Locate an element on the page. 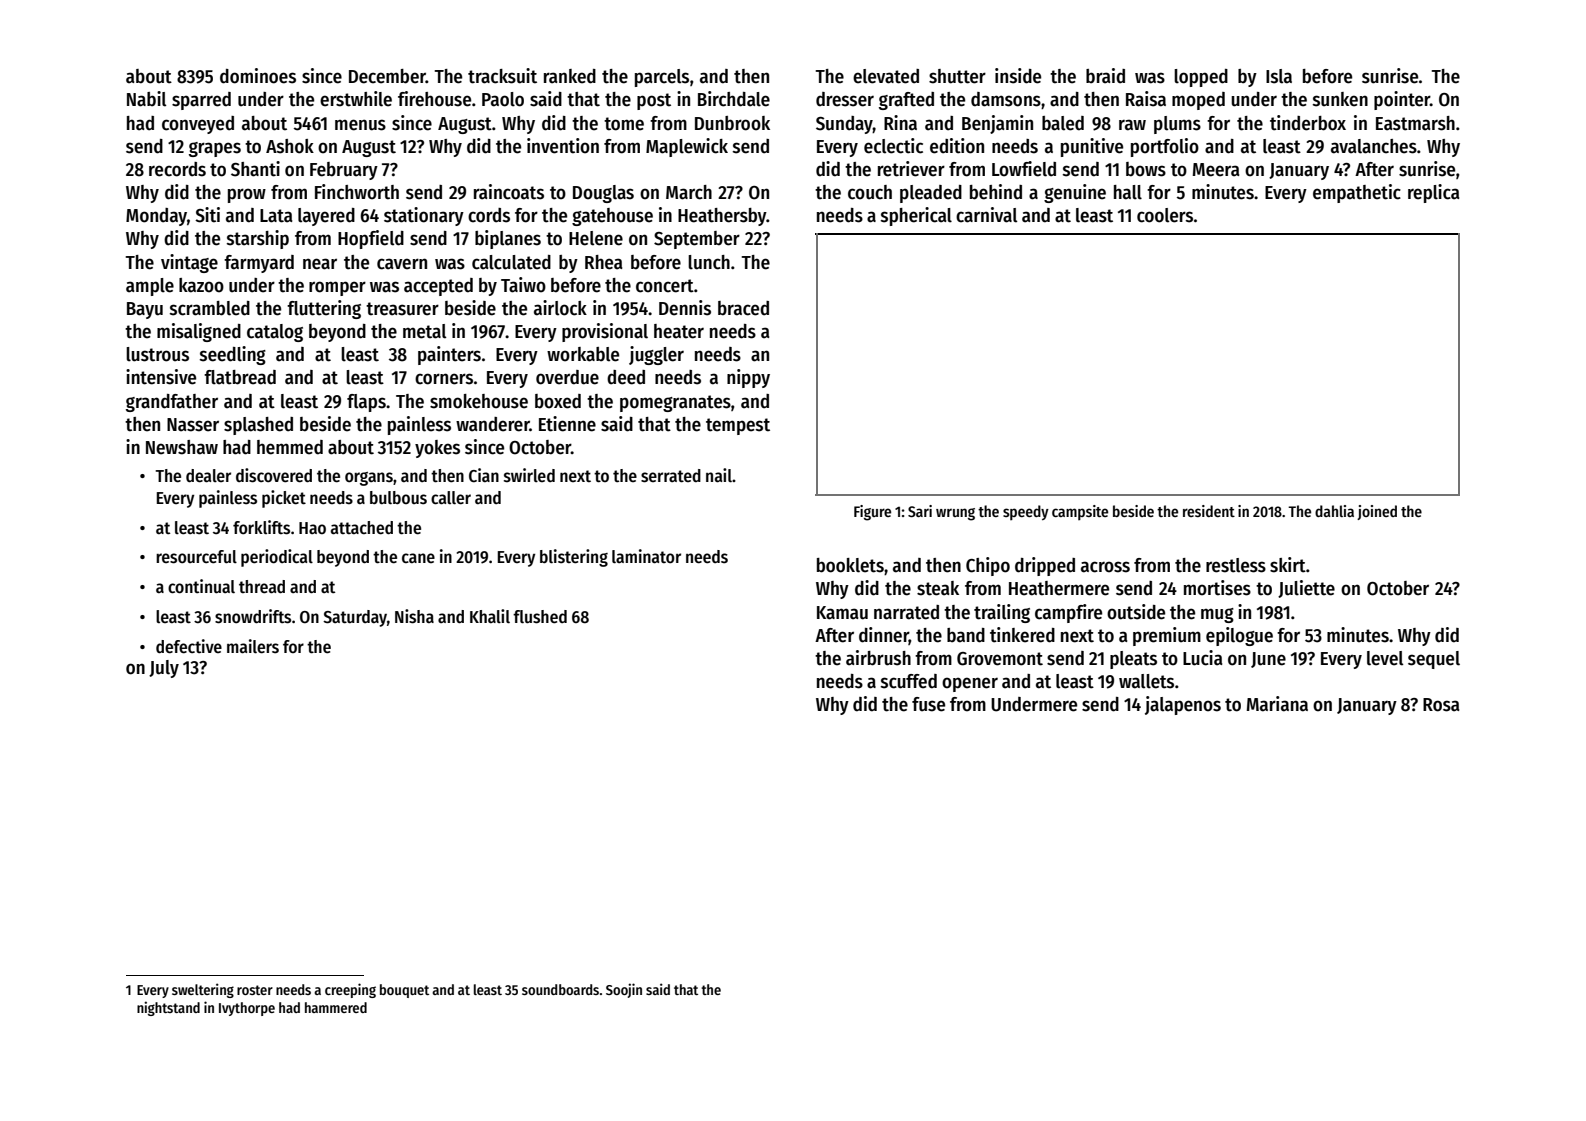  ranked is located at coordinates (570, 76).
